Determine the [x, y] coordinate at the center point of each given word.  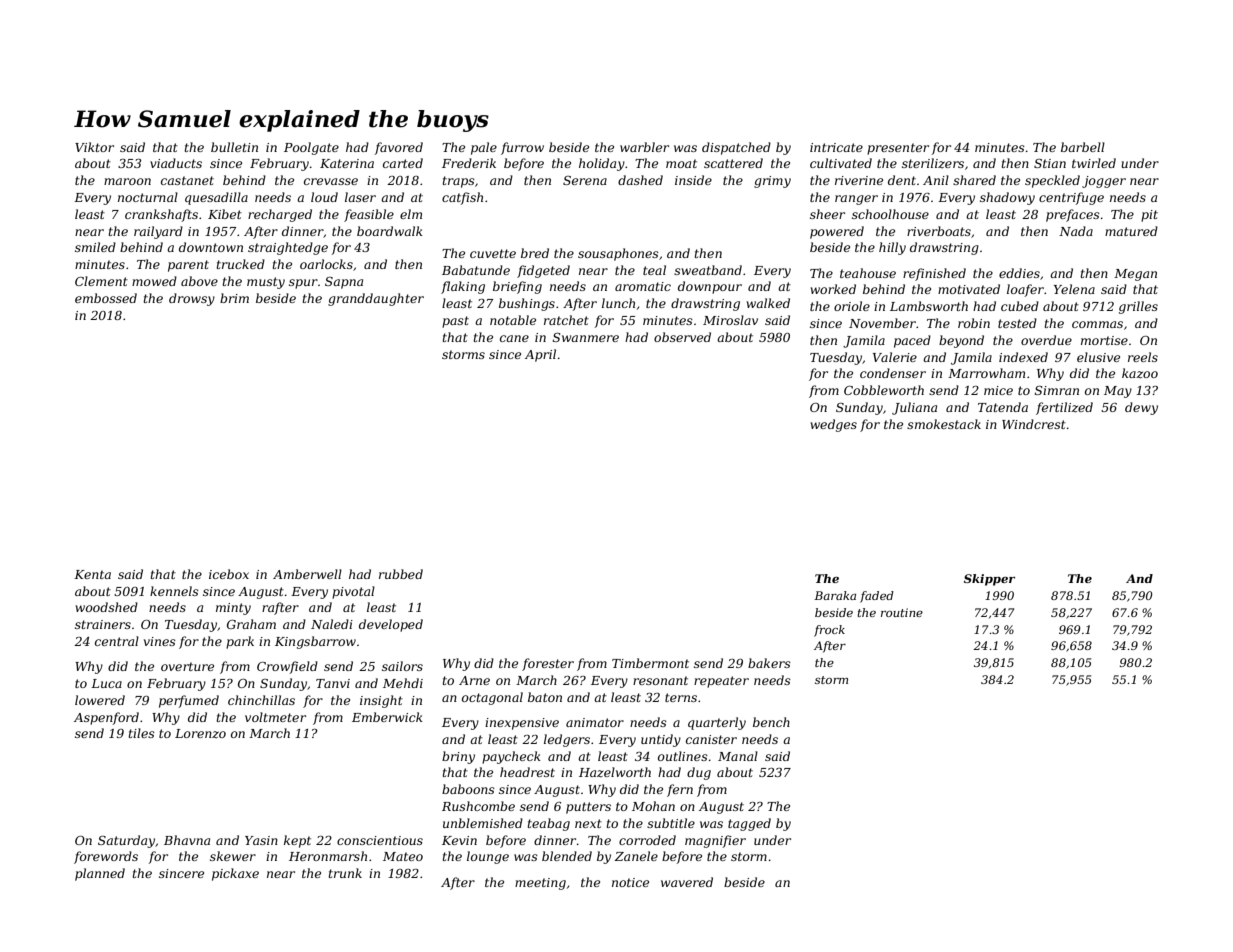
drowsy [192, 299]
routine [902, 612]
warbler [644, 147]
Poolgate [311, 148]
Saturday [127, 841]
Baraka [835, 595]
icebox [229, 574]
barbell [1083, 147]
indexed [1023, 357]
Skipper [989, 580]
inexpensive [522, 724]
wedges [833, 425]
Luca [106, 683]
